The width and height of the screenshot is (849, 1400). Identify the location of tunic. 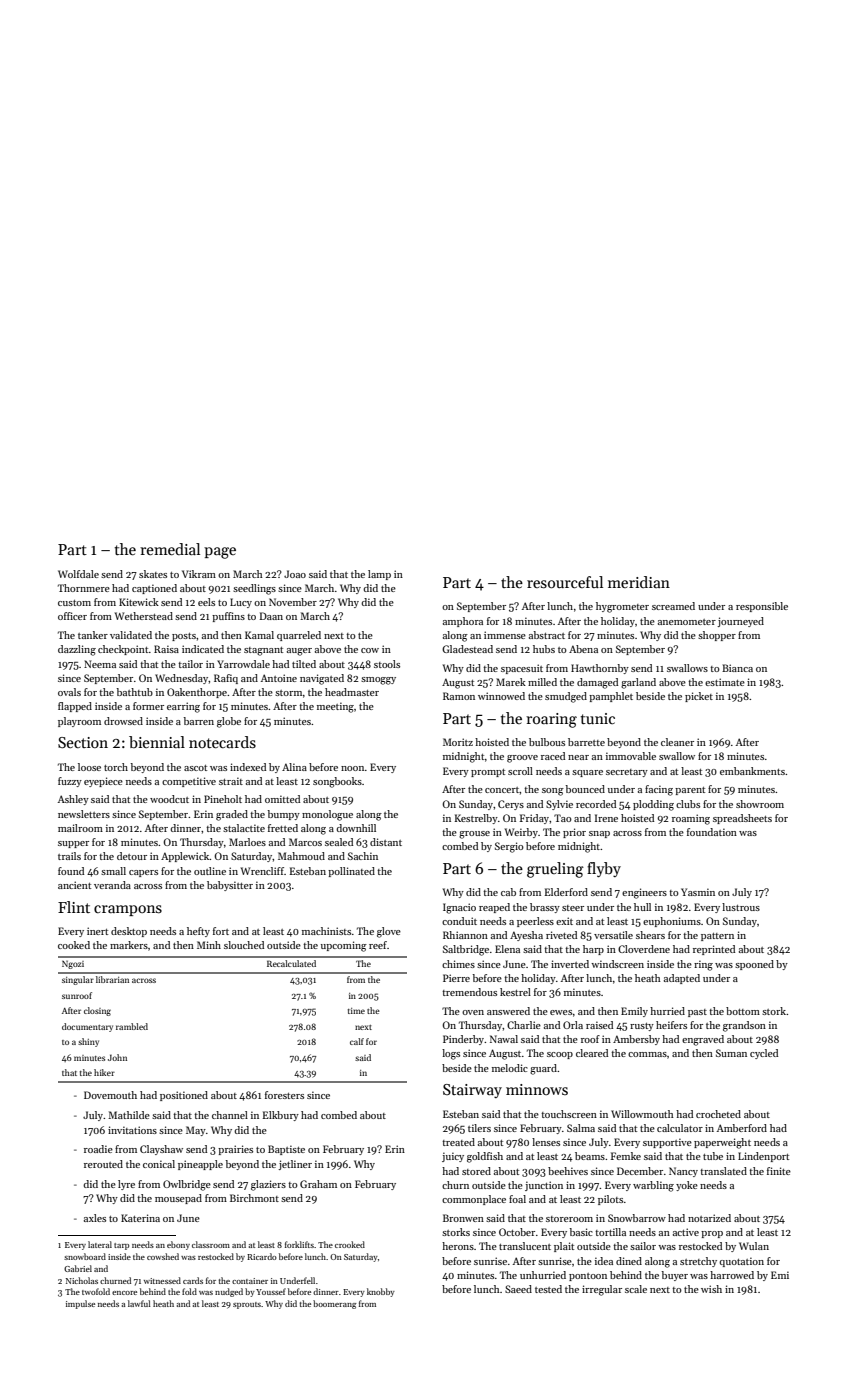
(598, 718).
